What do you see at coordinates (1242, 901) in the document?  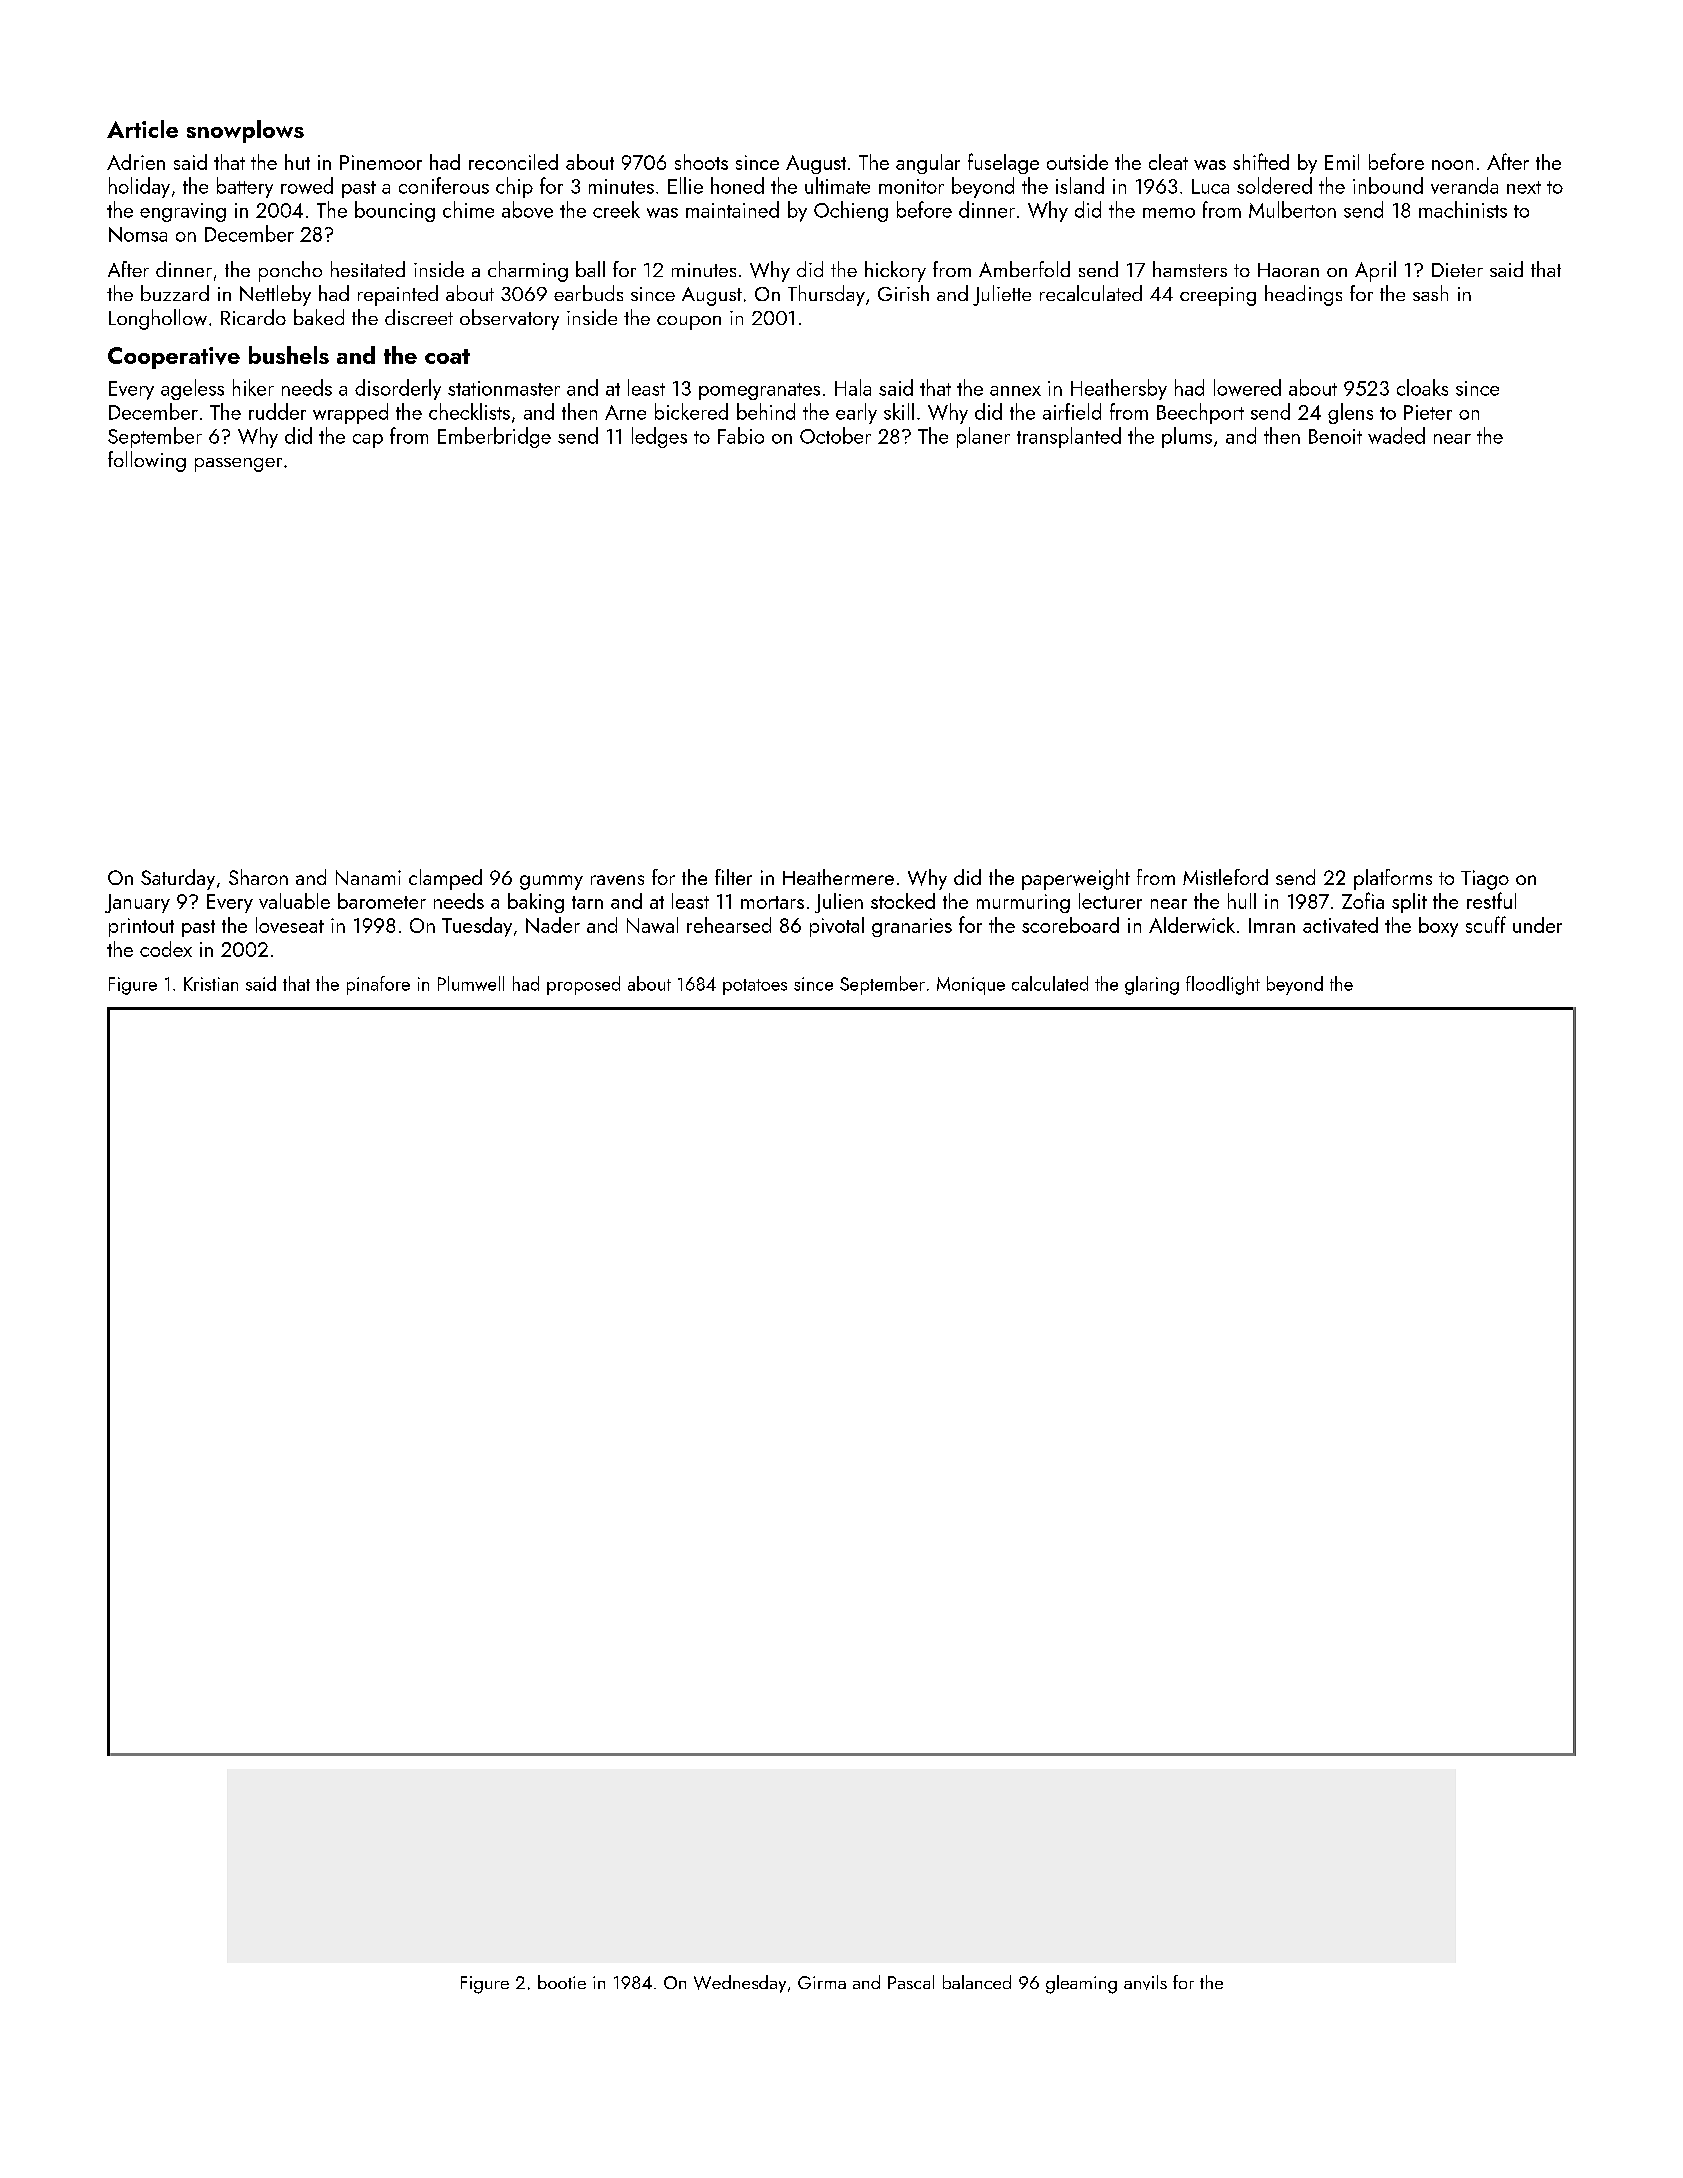 I see `hull` at bounding box center [1242, 901].
